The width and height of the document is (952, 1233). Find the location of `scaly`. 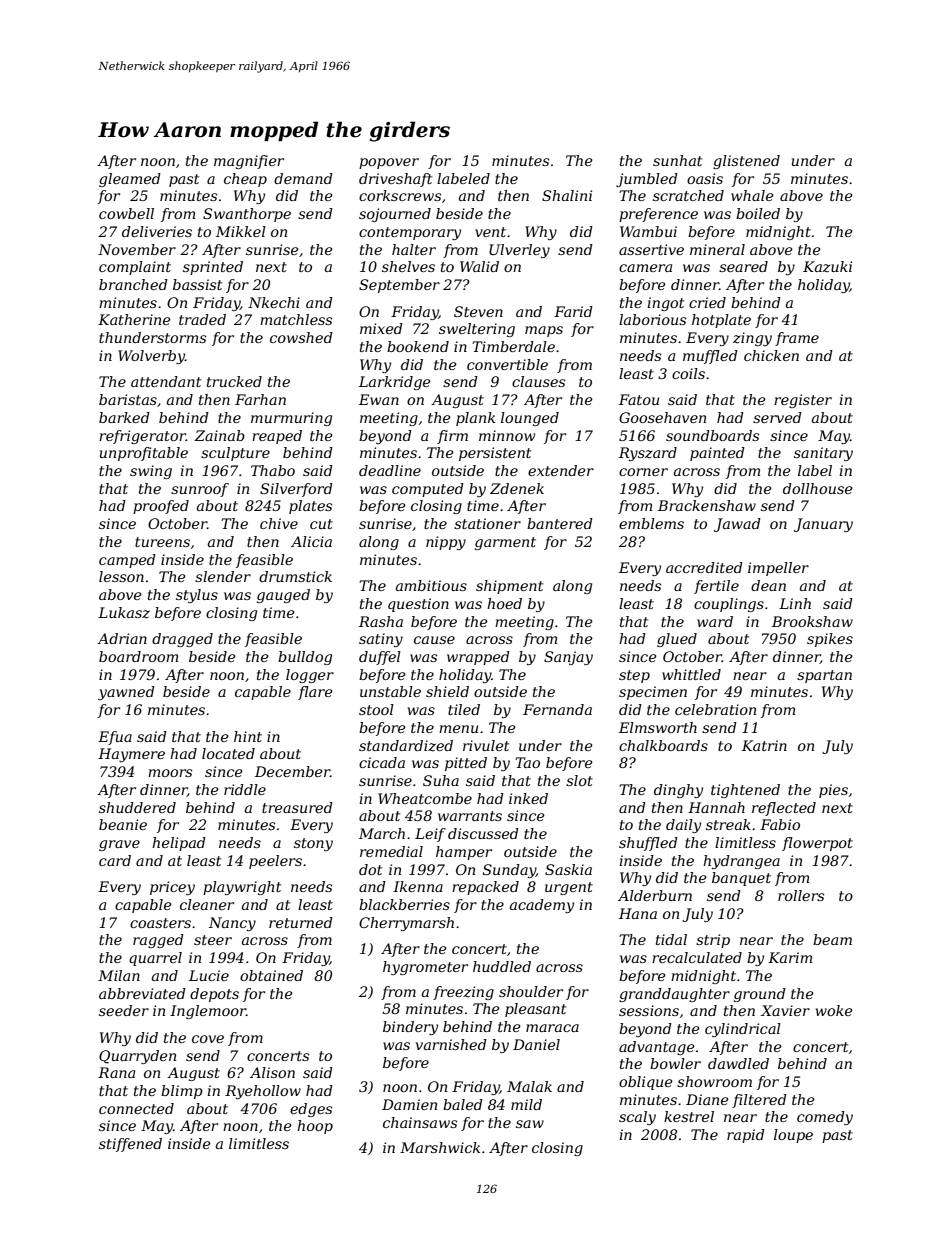

scaly is located at coordinates (637, 1118).
